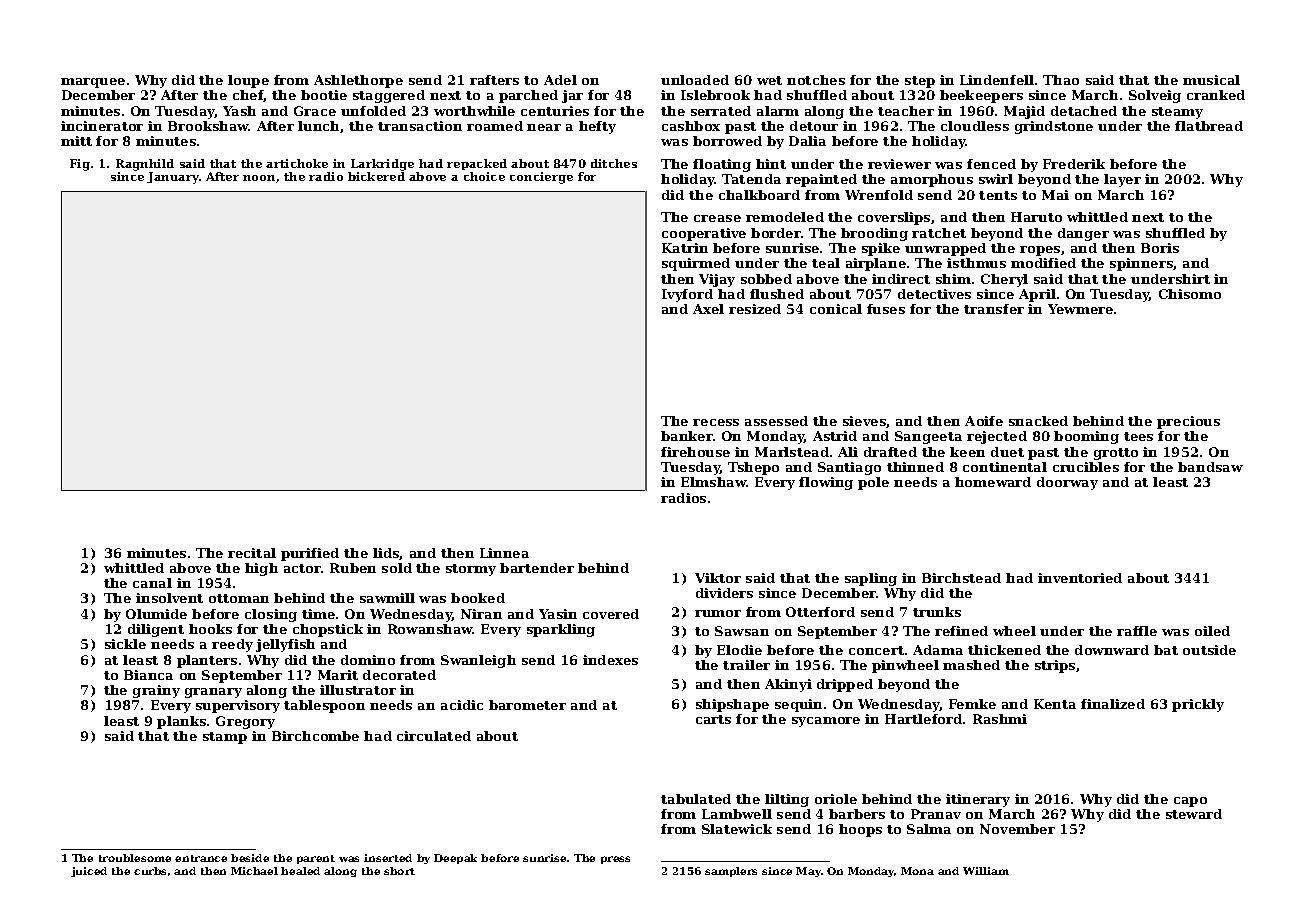 Image resolution: width=1308 pixels, height=924 pixels. What do you see at coordinates (252, 553) in the document?
I see `recital` at bounding box center [252, 553].
